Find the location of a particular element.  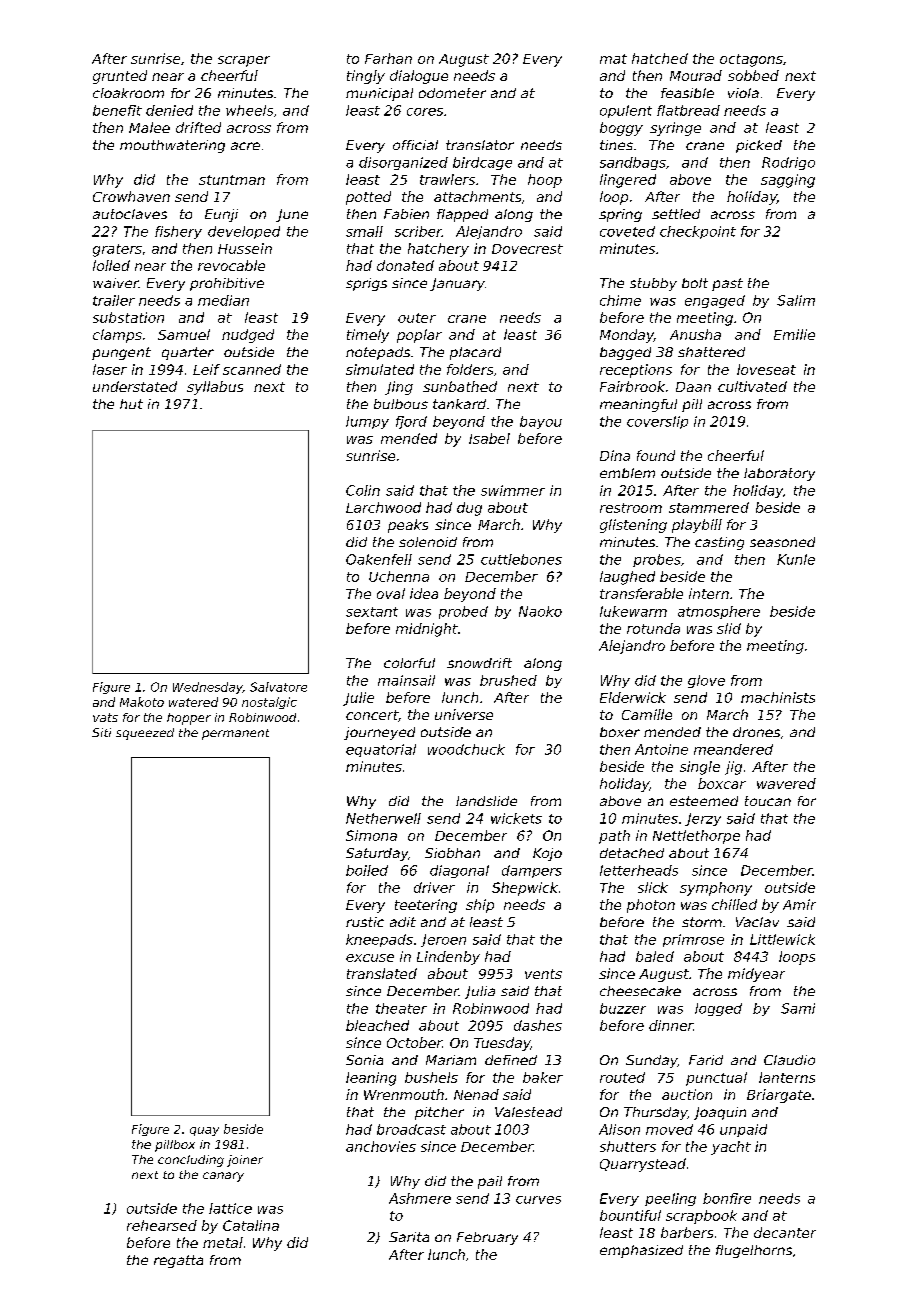

probes is located at coordinates (657, 560).
